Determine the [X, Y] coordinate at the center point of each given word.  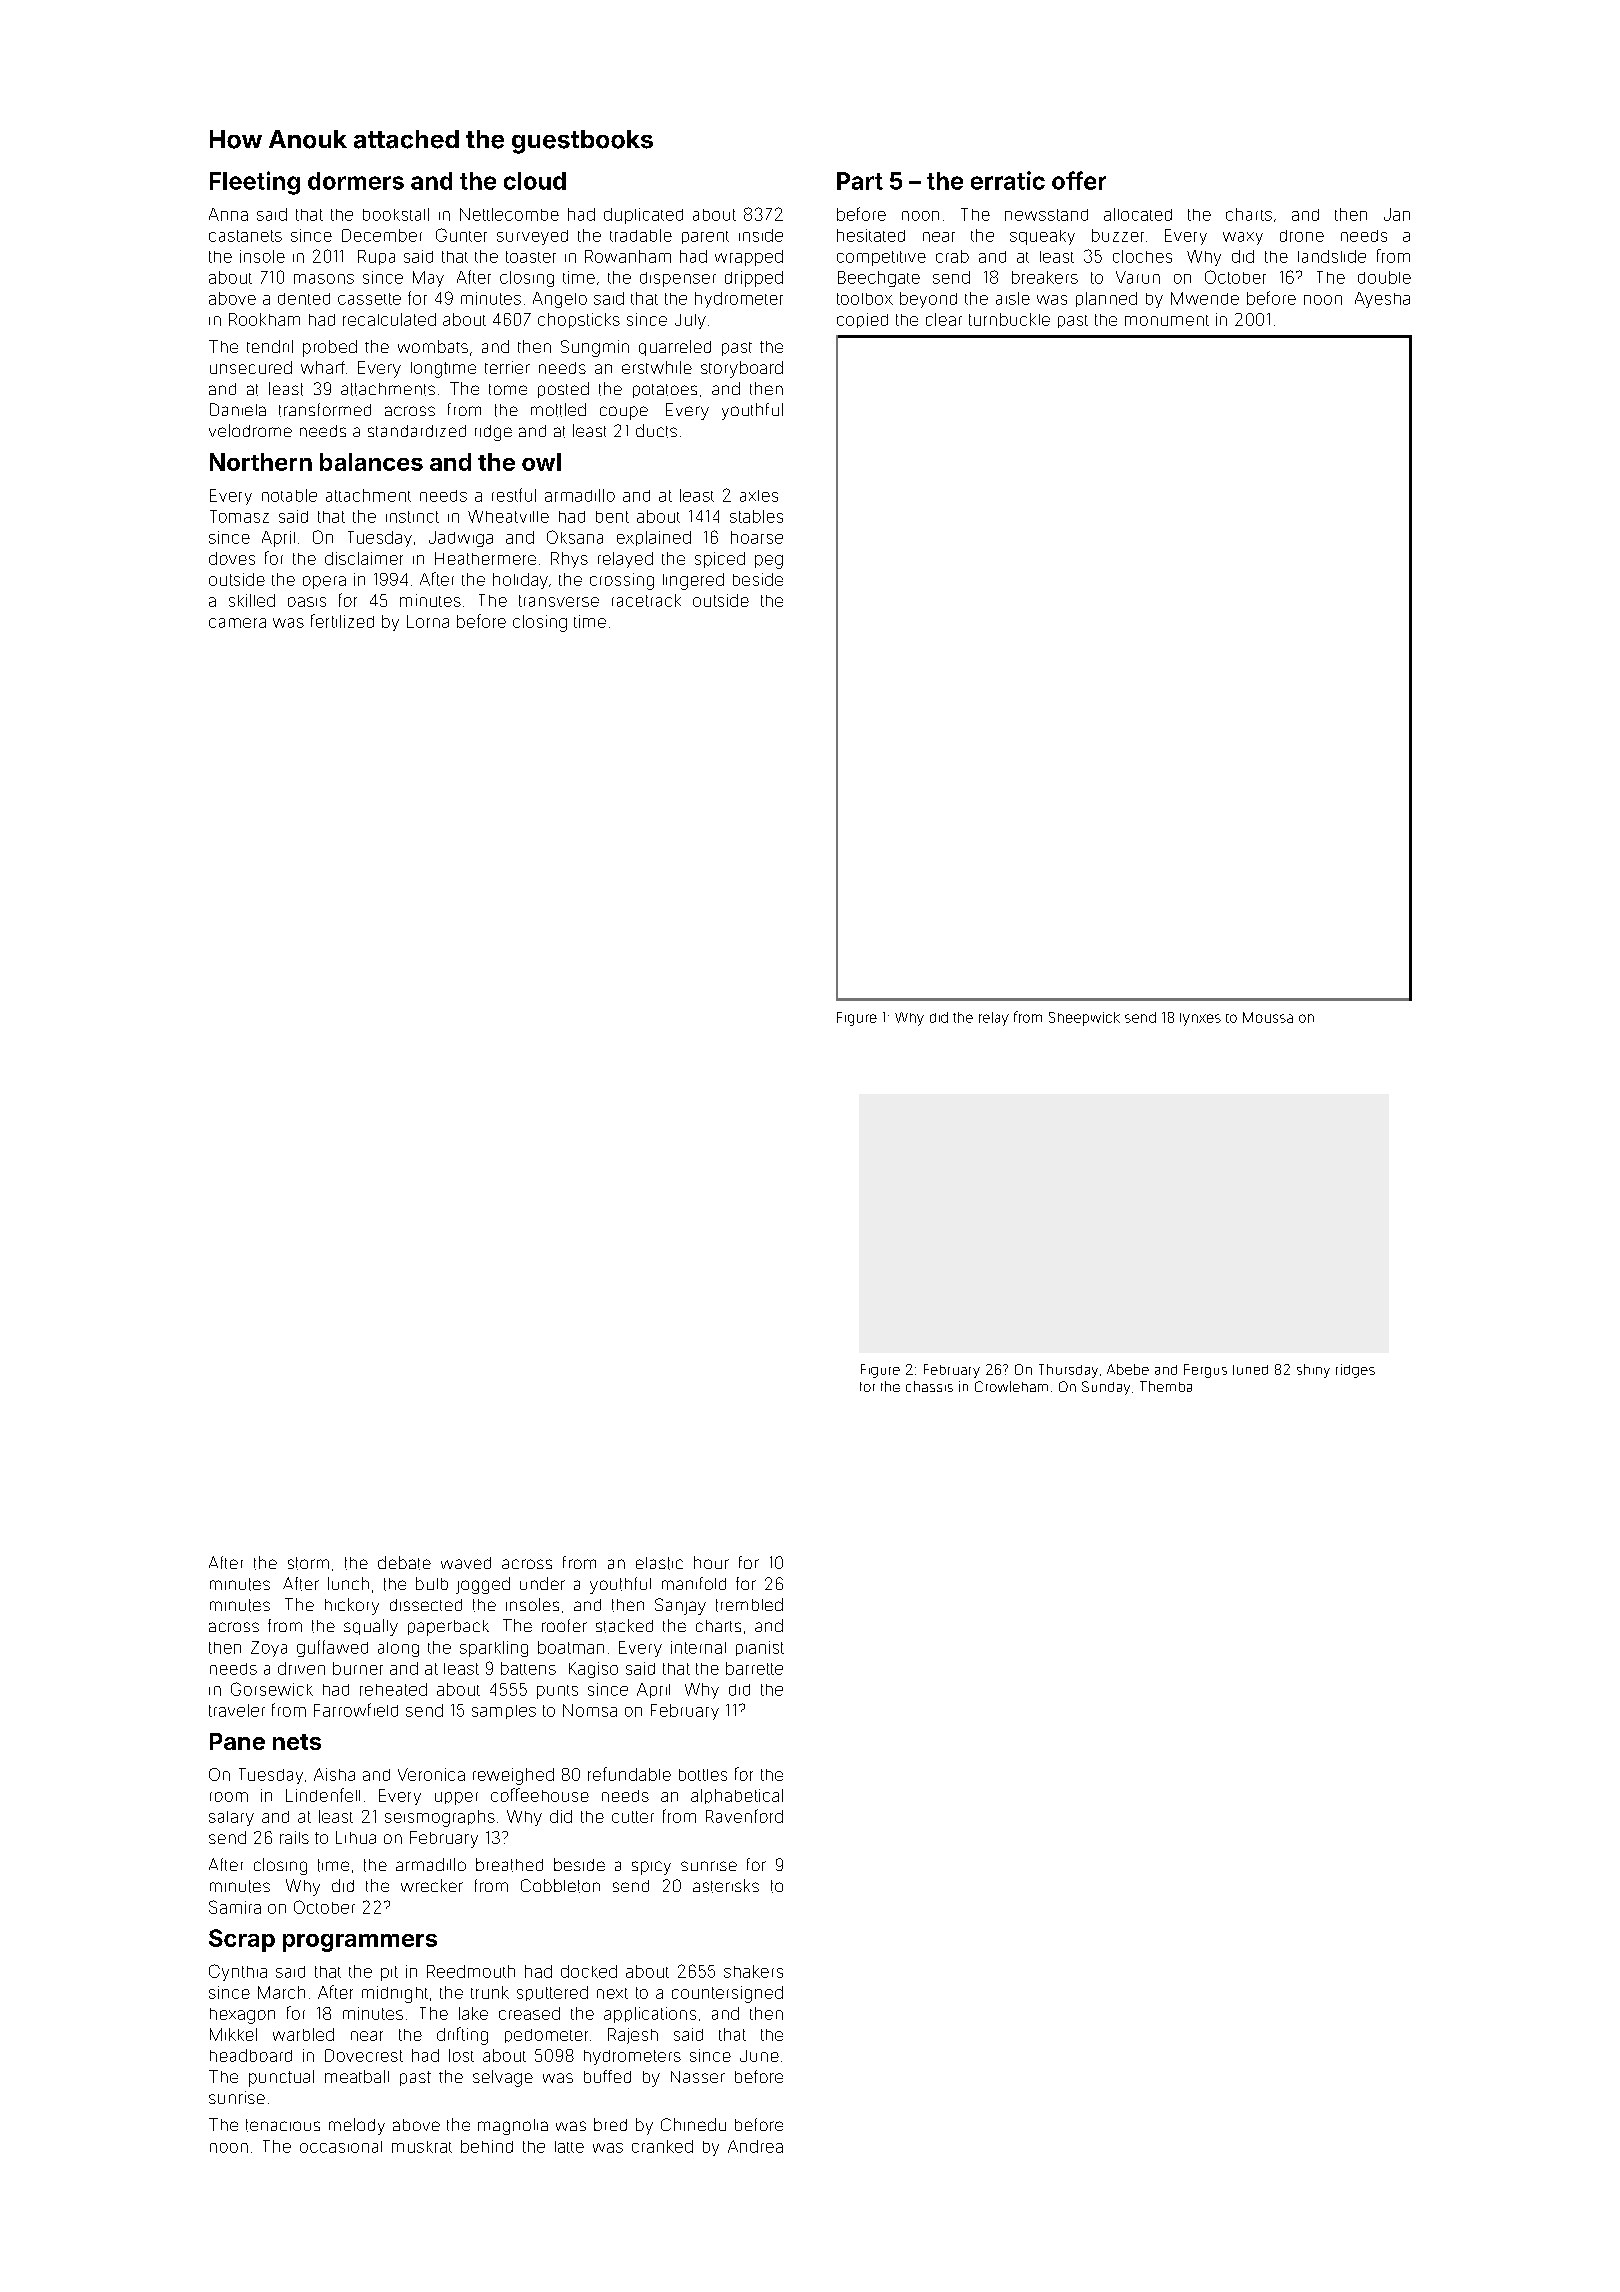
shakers [753, 1971]
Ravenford [744, 1816]
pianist [760, 1648]
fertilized [342, 621]
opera [324, 582]
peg [769, 562]
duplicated [643, 216]
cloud [535, 181]
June [759, 2056]
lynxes [1200, 1019]
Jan [1397, 214]
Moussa [1268, 1017]
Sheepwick [1084, 1019]
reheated [393, 1689]
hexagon [242, 2016]
